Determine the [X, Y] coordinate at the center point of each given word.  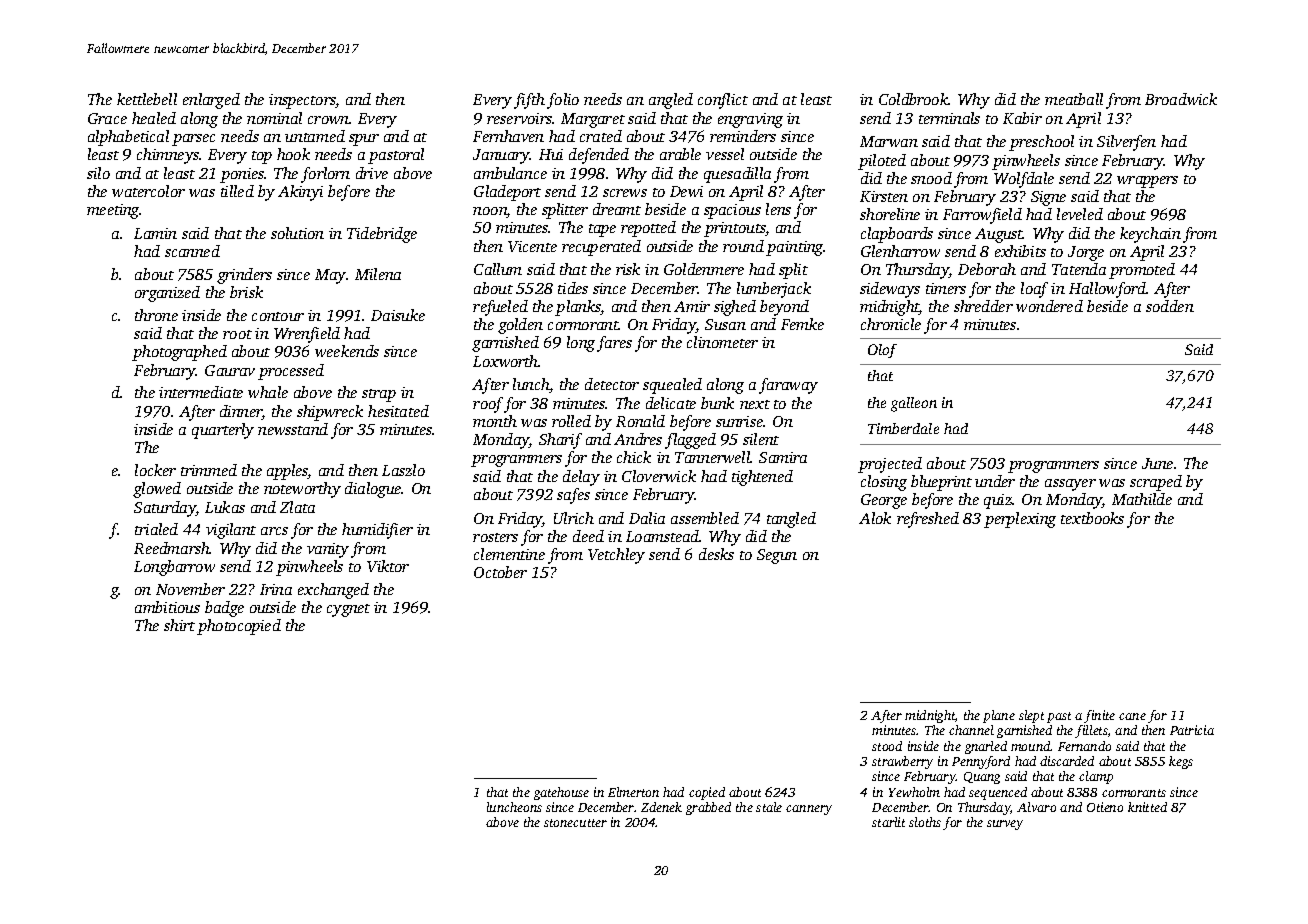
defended [599, 156]
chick [634, 457]
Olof [882, 351]
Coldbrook [914, 99]
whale [268, 392]
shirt [179, 625]
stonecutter [575, 823]
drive [372, 173]
